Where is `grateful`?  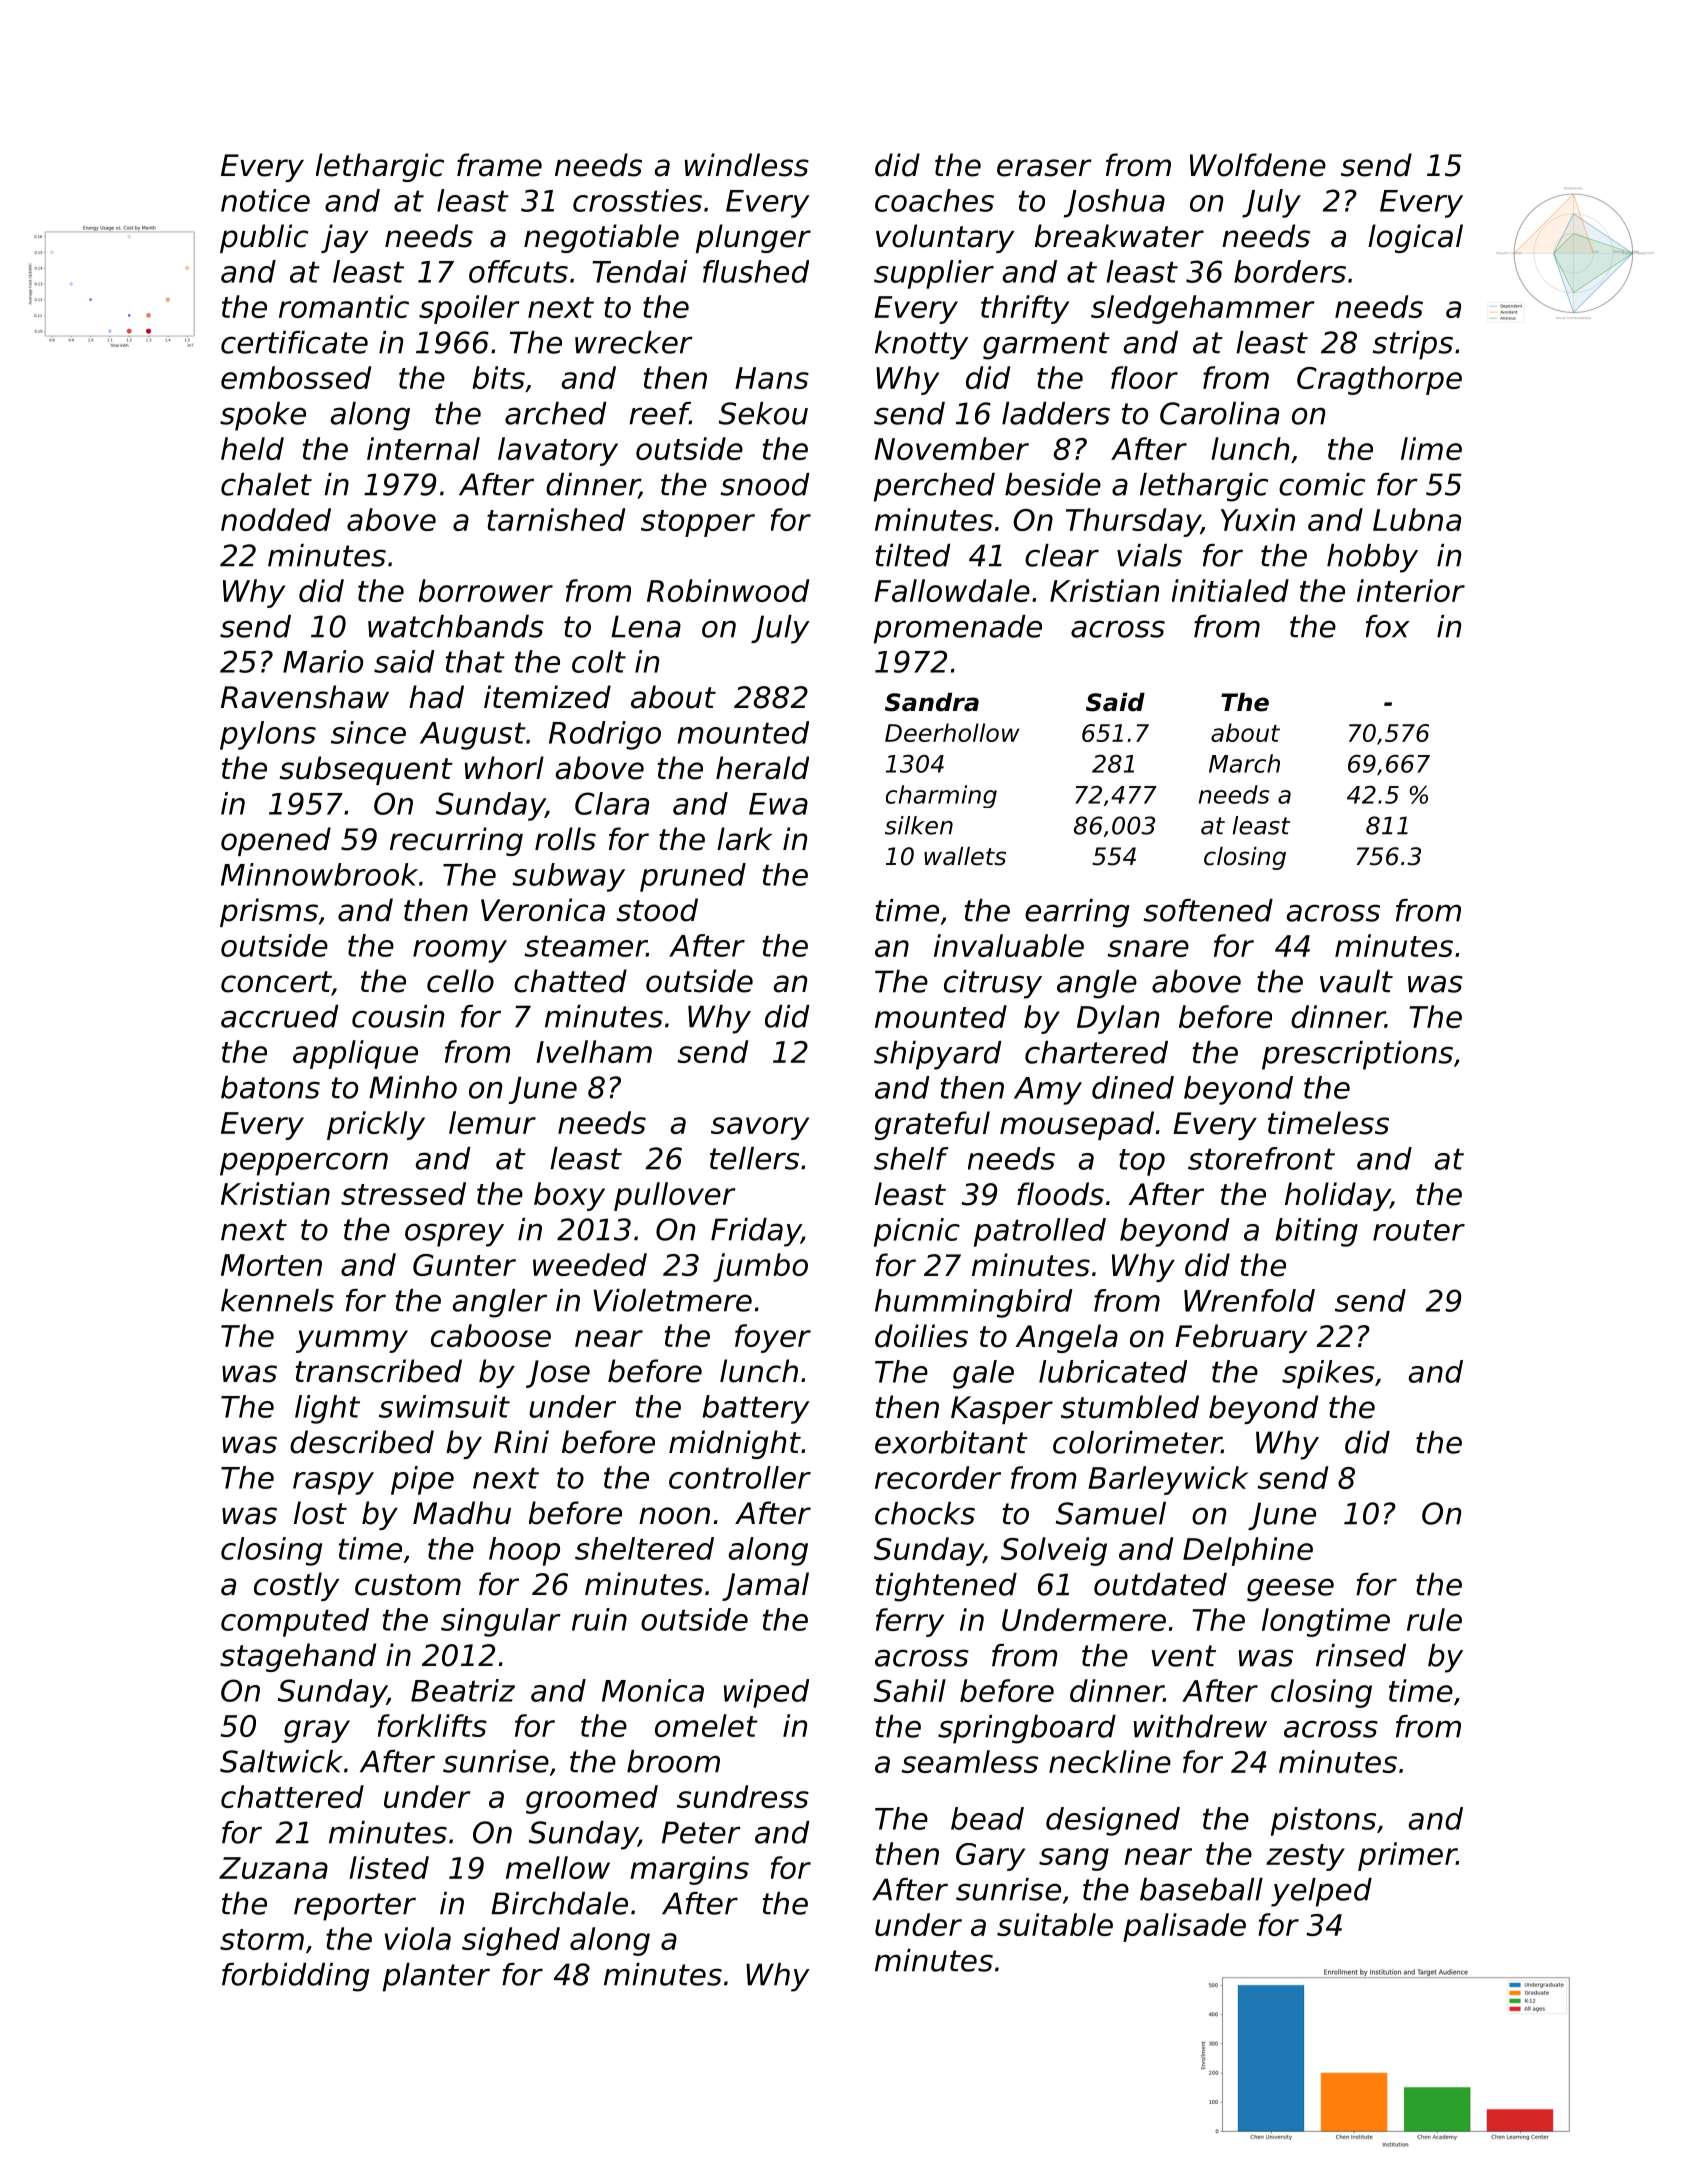 grateful is located at coordinates (932, 1125).
